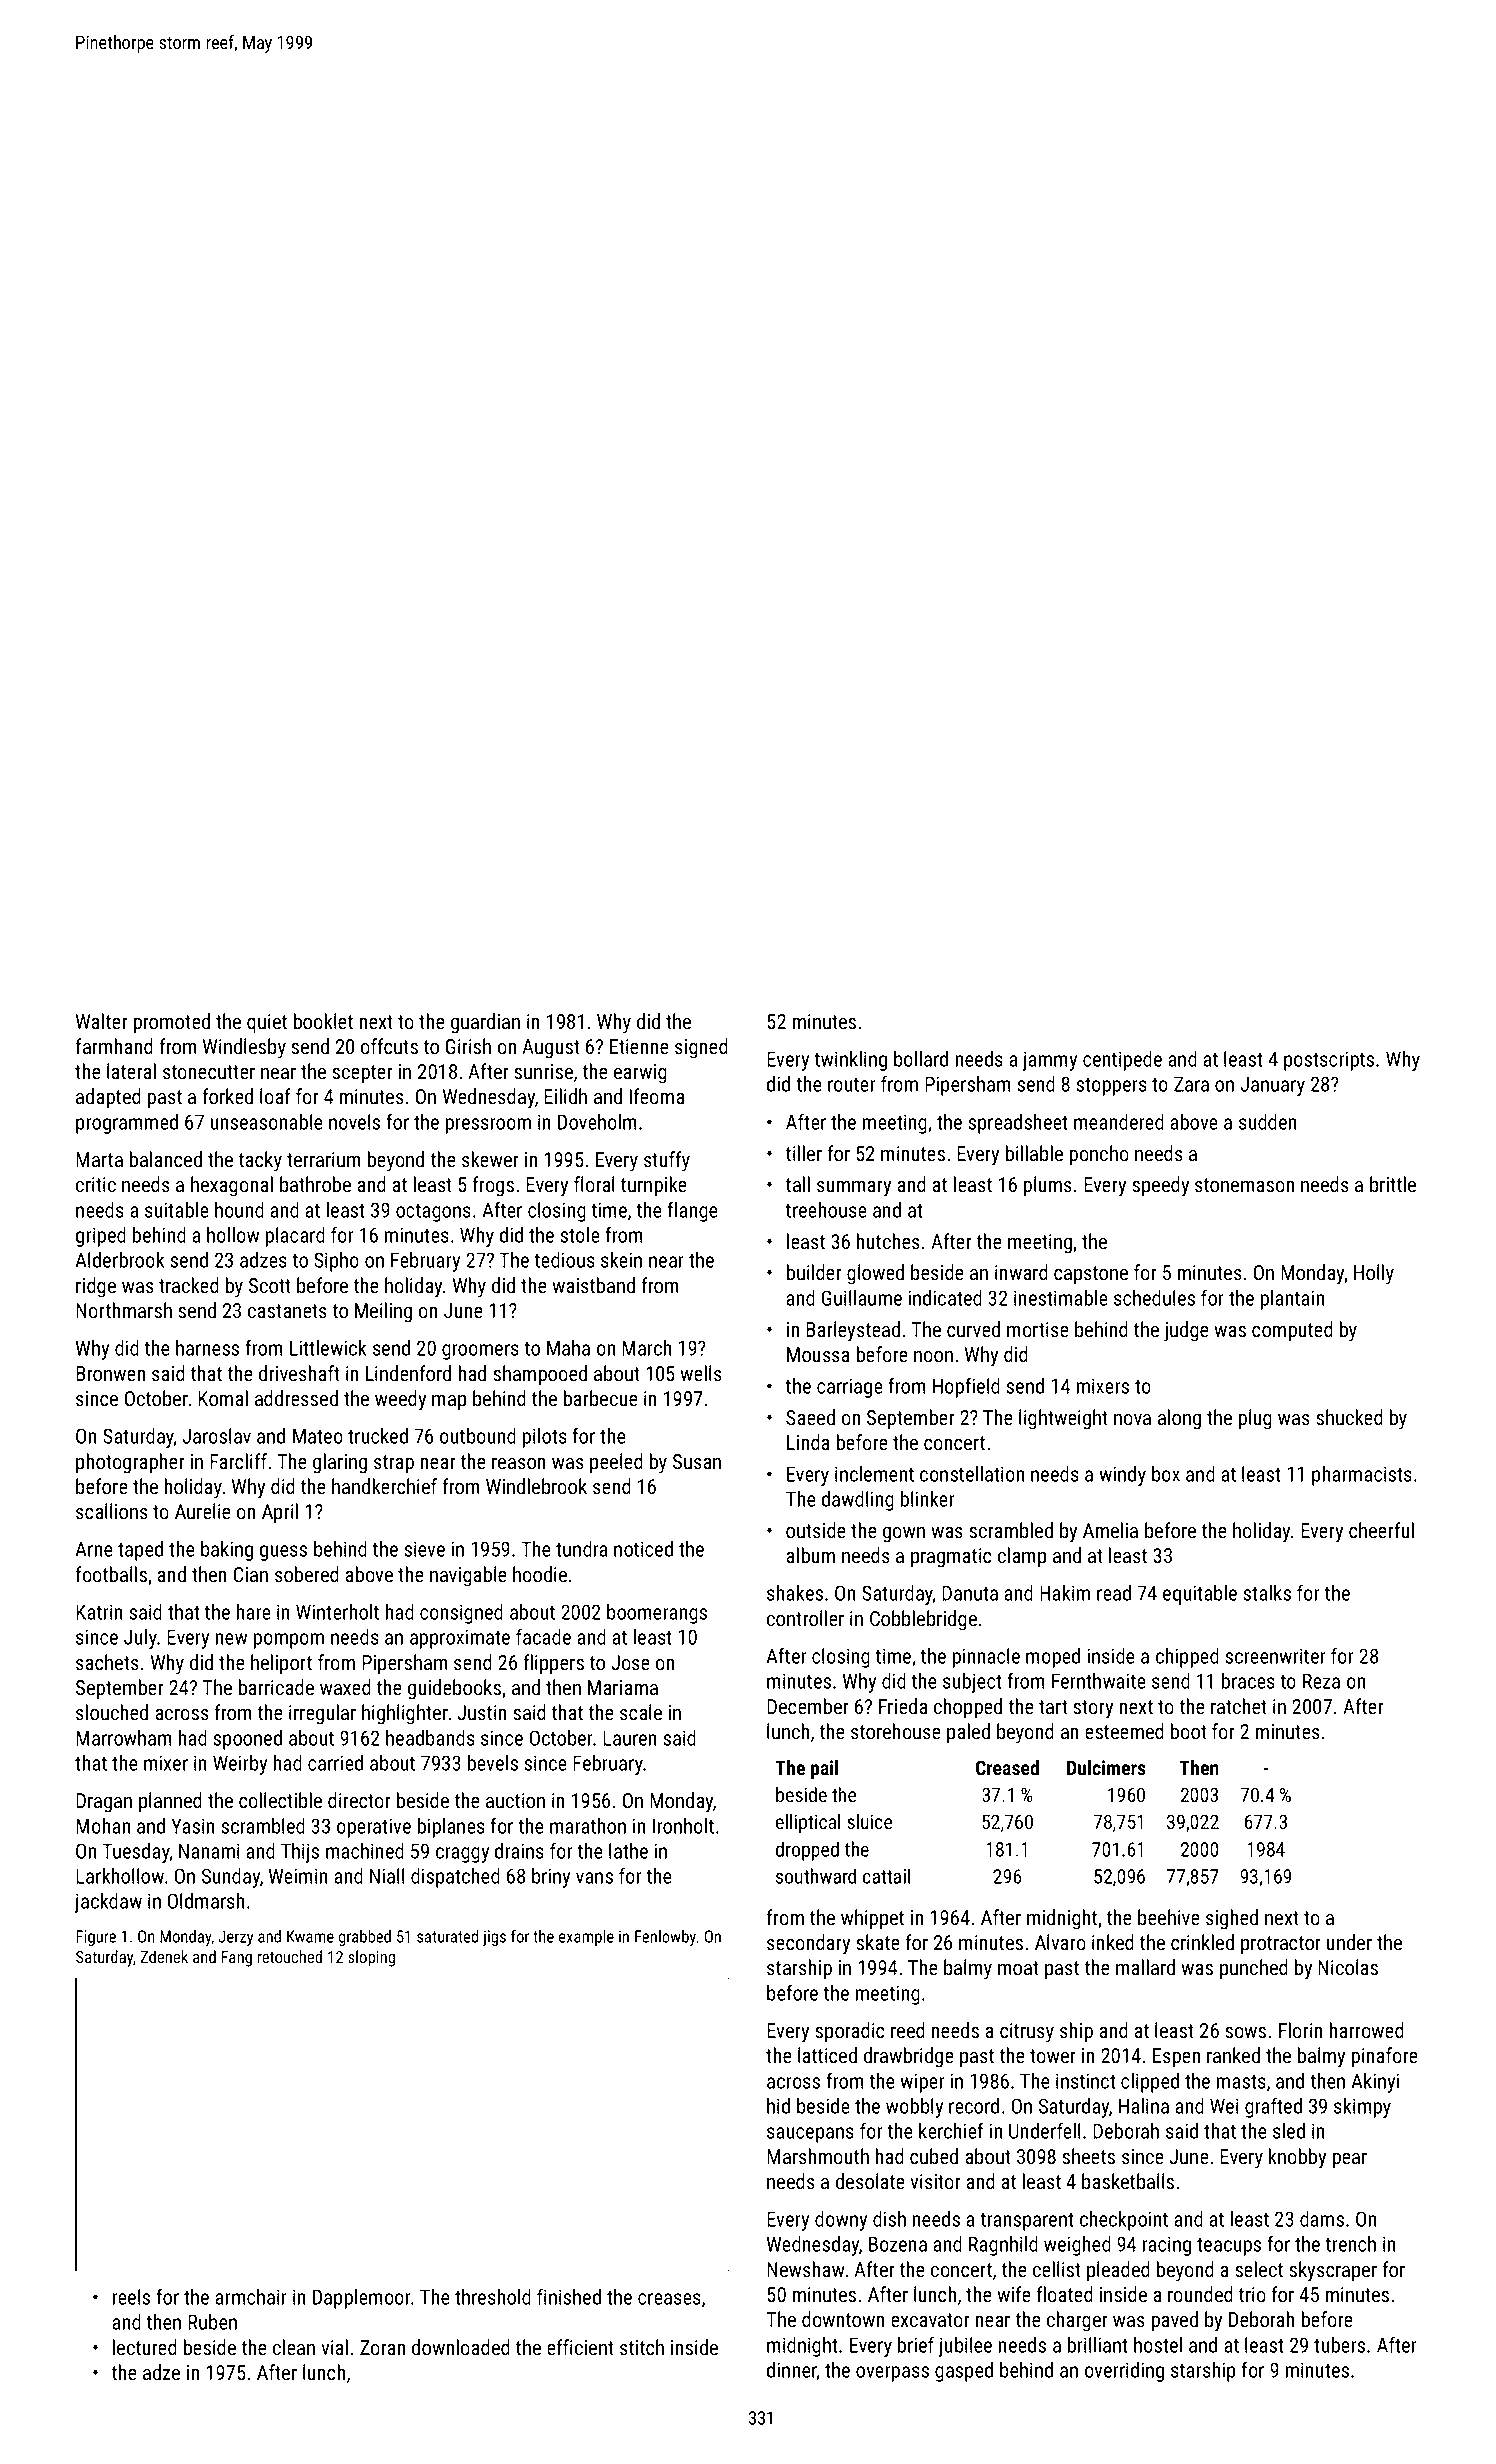 The image size is (1496, 2464). Describe the element at coordinates (850, 1061) in the screenshot. I see `twinkling` at that location.
